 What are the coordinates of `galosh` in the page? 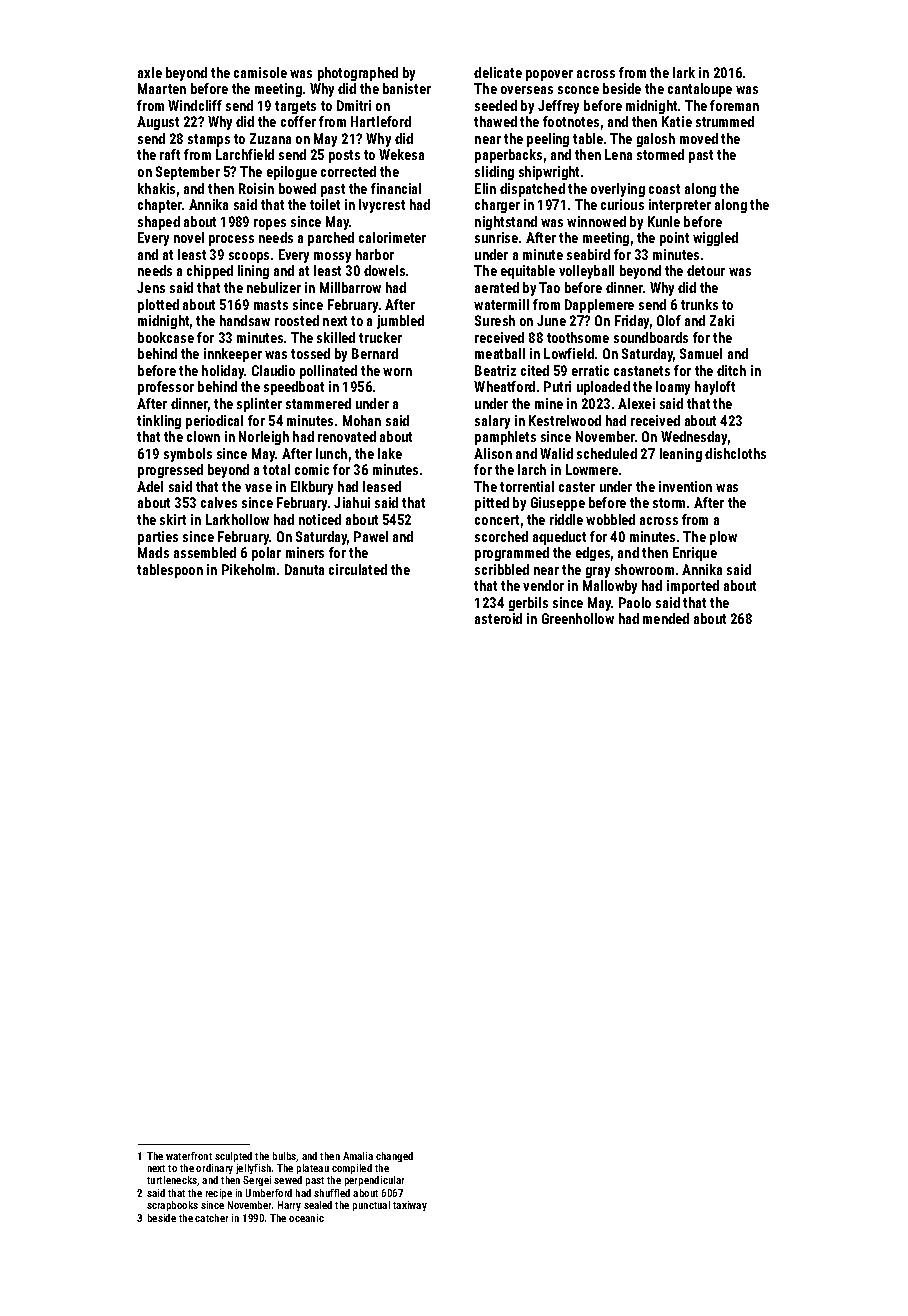 It's located at (656, 140).
